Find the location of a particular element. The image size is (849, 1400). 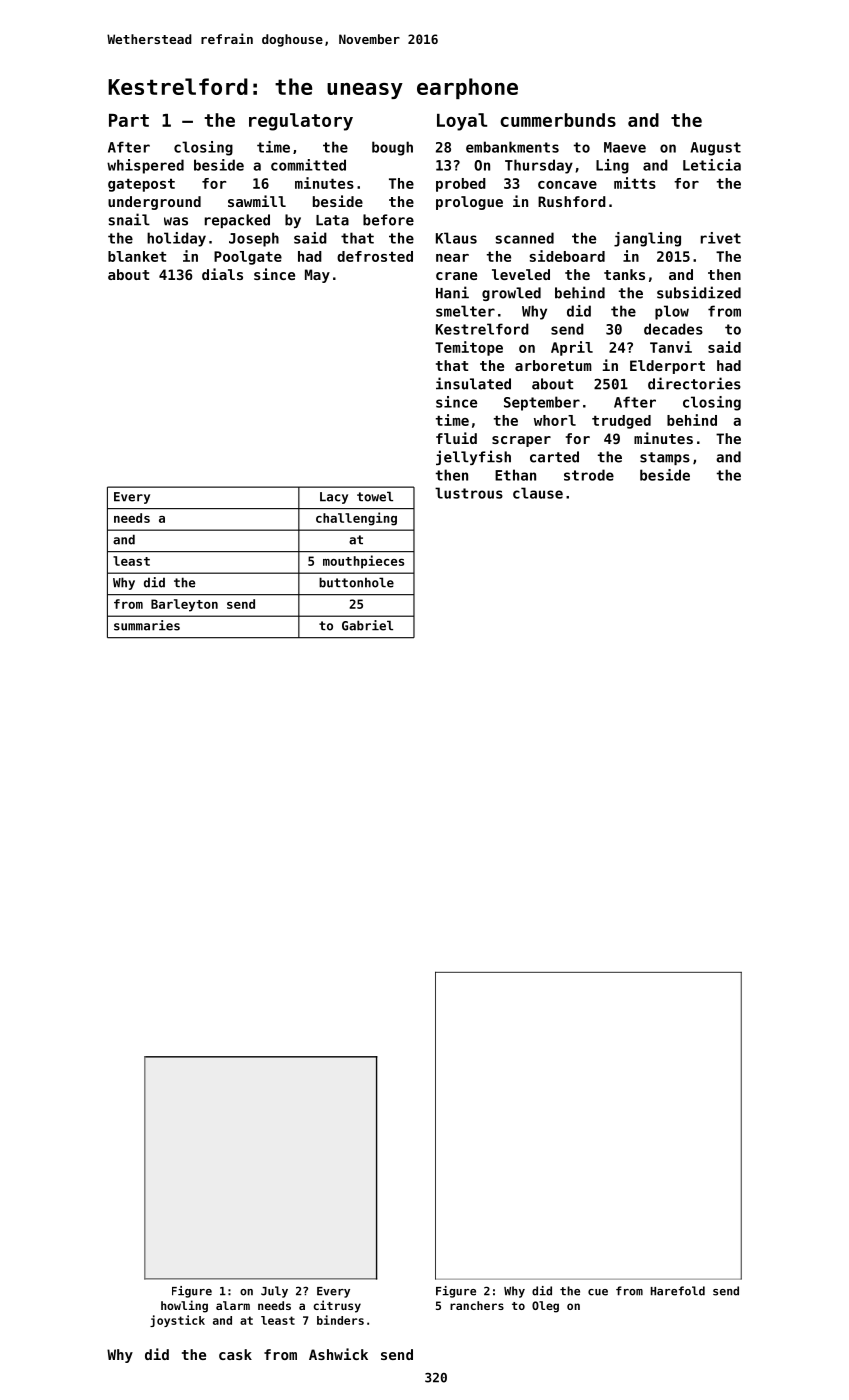

whispered is located at coordinates (145, 166).
